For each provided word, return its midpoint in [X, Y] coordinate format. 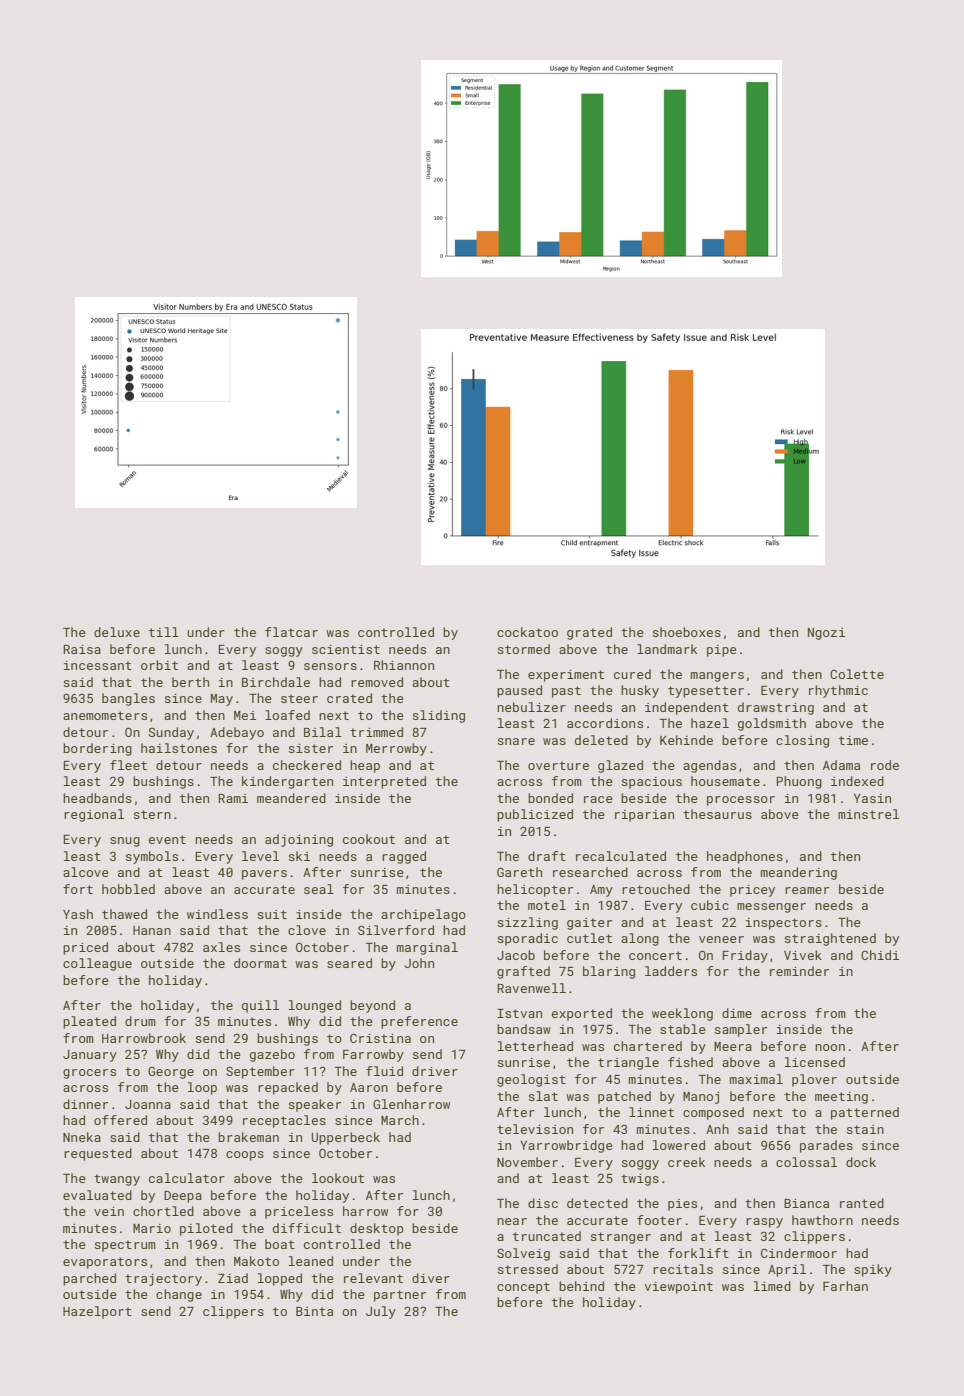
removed [377, 682]
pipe [722, 651]
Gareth [519, 872]
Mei [245, 715]
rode [885, 765]
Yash [78, 914]
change [179, 1295]
